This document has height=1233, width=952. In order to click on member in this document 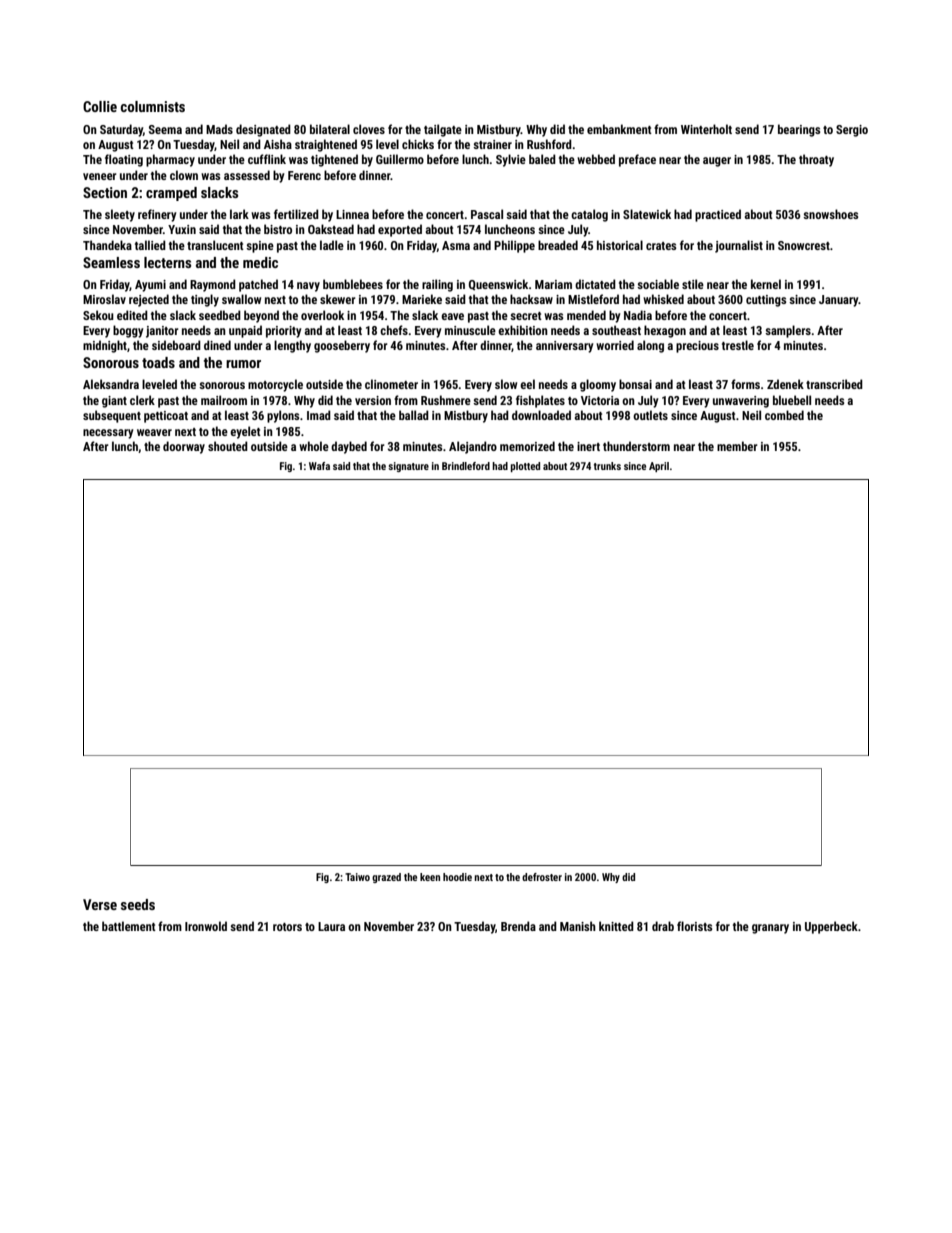, I will do `click(737, 446)`.
